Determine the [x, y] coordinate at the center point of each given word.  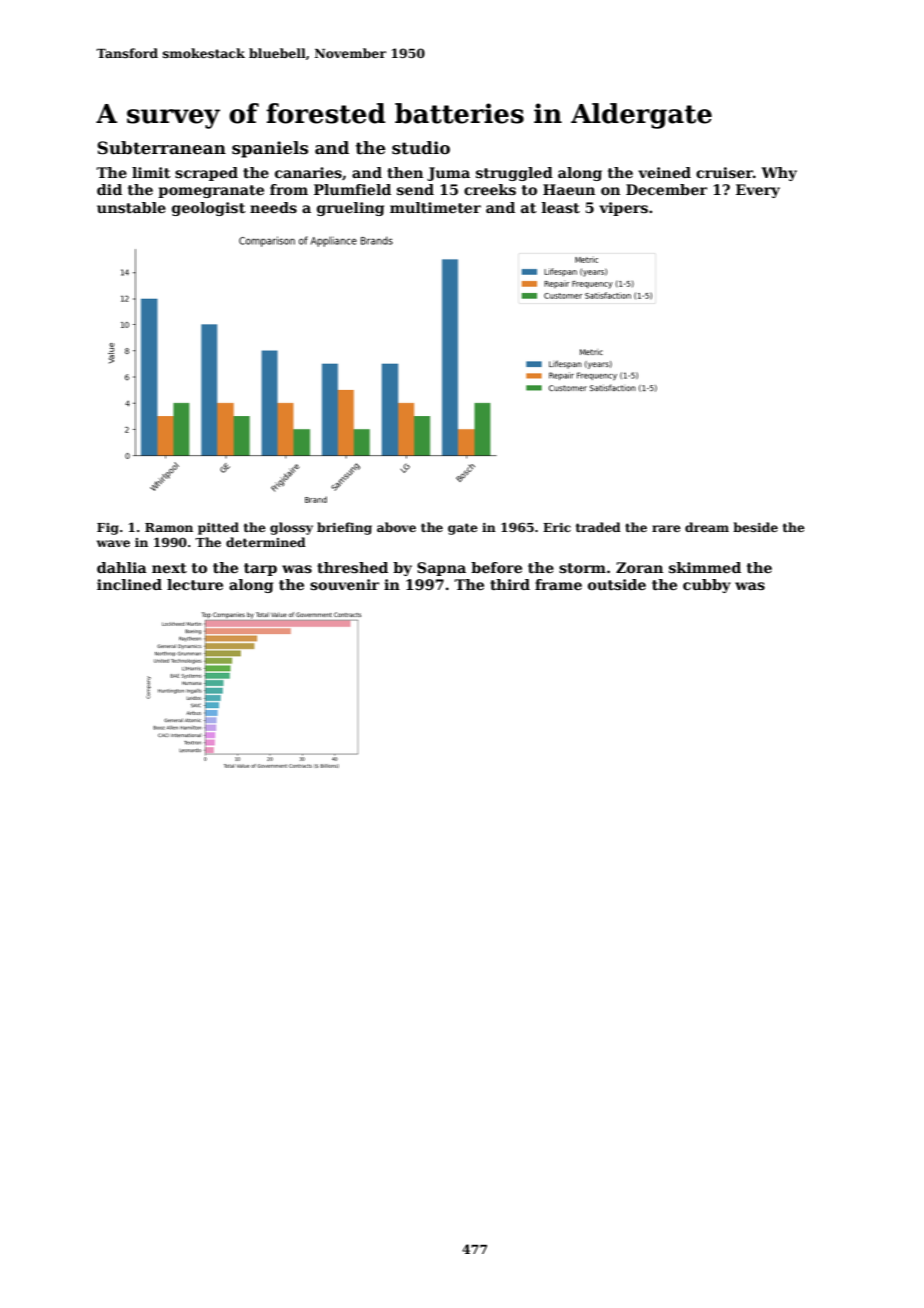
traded [598, 527]
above [396, 527]
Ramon [169, 527]
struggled [514, 174]
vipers [623, 209]
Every [758, 191]
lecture [195, 584]
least [561, 207]
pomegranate [211, 191]
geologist [209, 209]
